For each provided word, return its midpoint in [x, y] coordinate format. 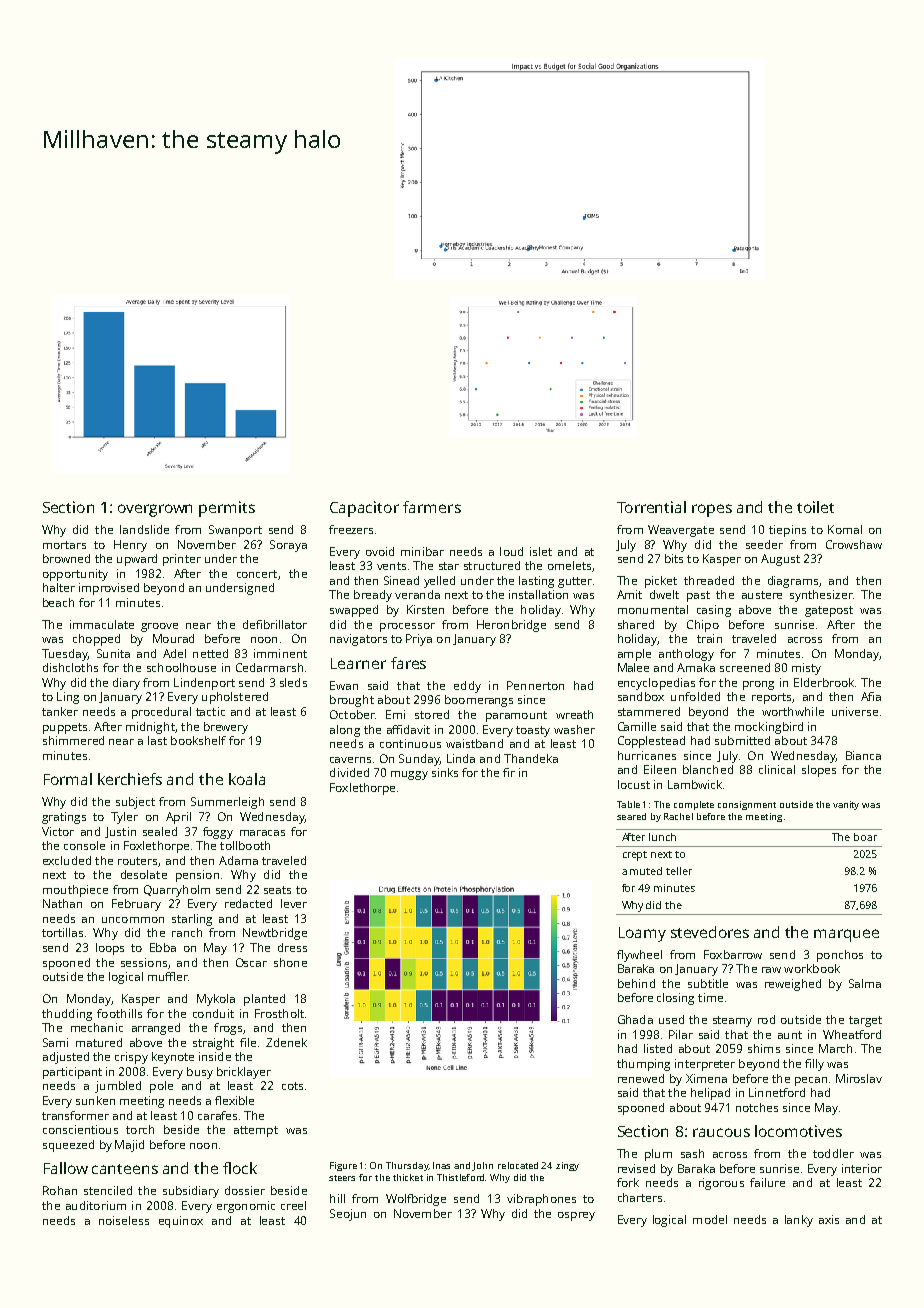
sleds [293, 682]
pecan [811, 1081]
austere [762, 595]
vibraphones [541, 1200]
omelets [569, 565]
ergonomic [246, 1207]
